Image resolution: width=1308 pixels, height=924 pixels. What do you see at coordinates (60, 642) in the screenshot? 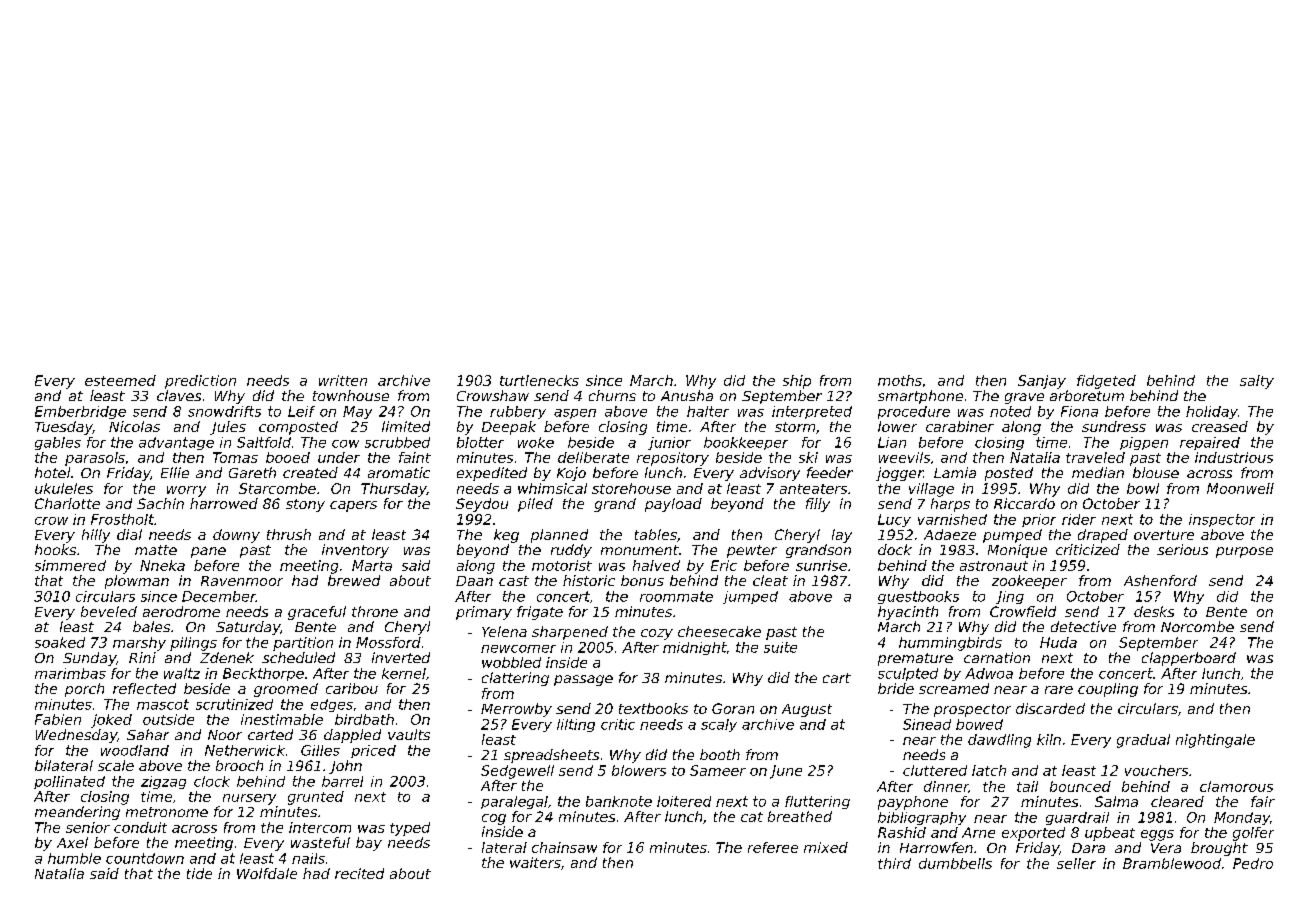
I see `soaked` at bounding box center [60, 642].
